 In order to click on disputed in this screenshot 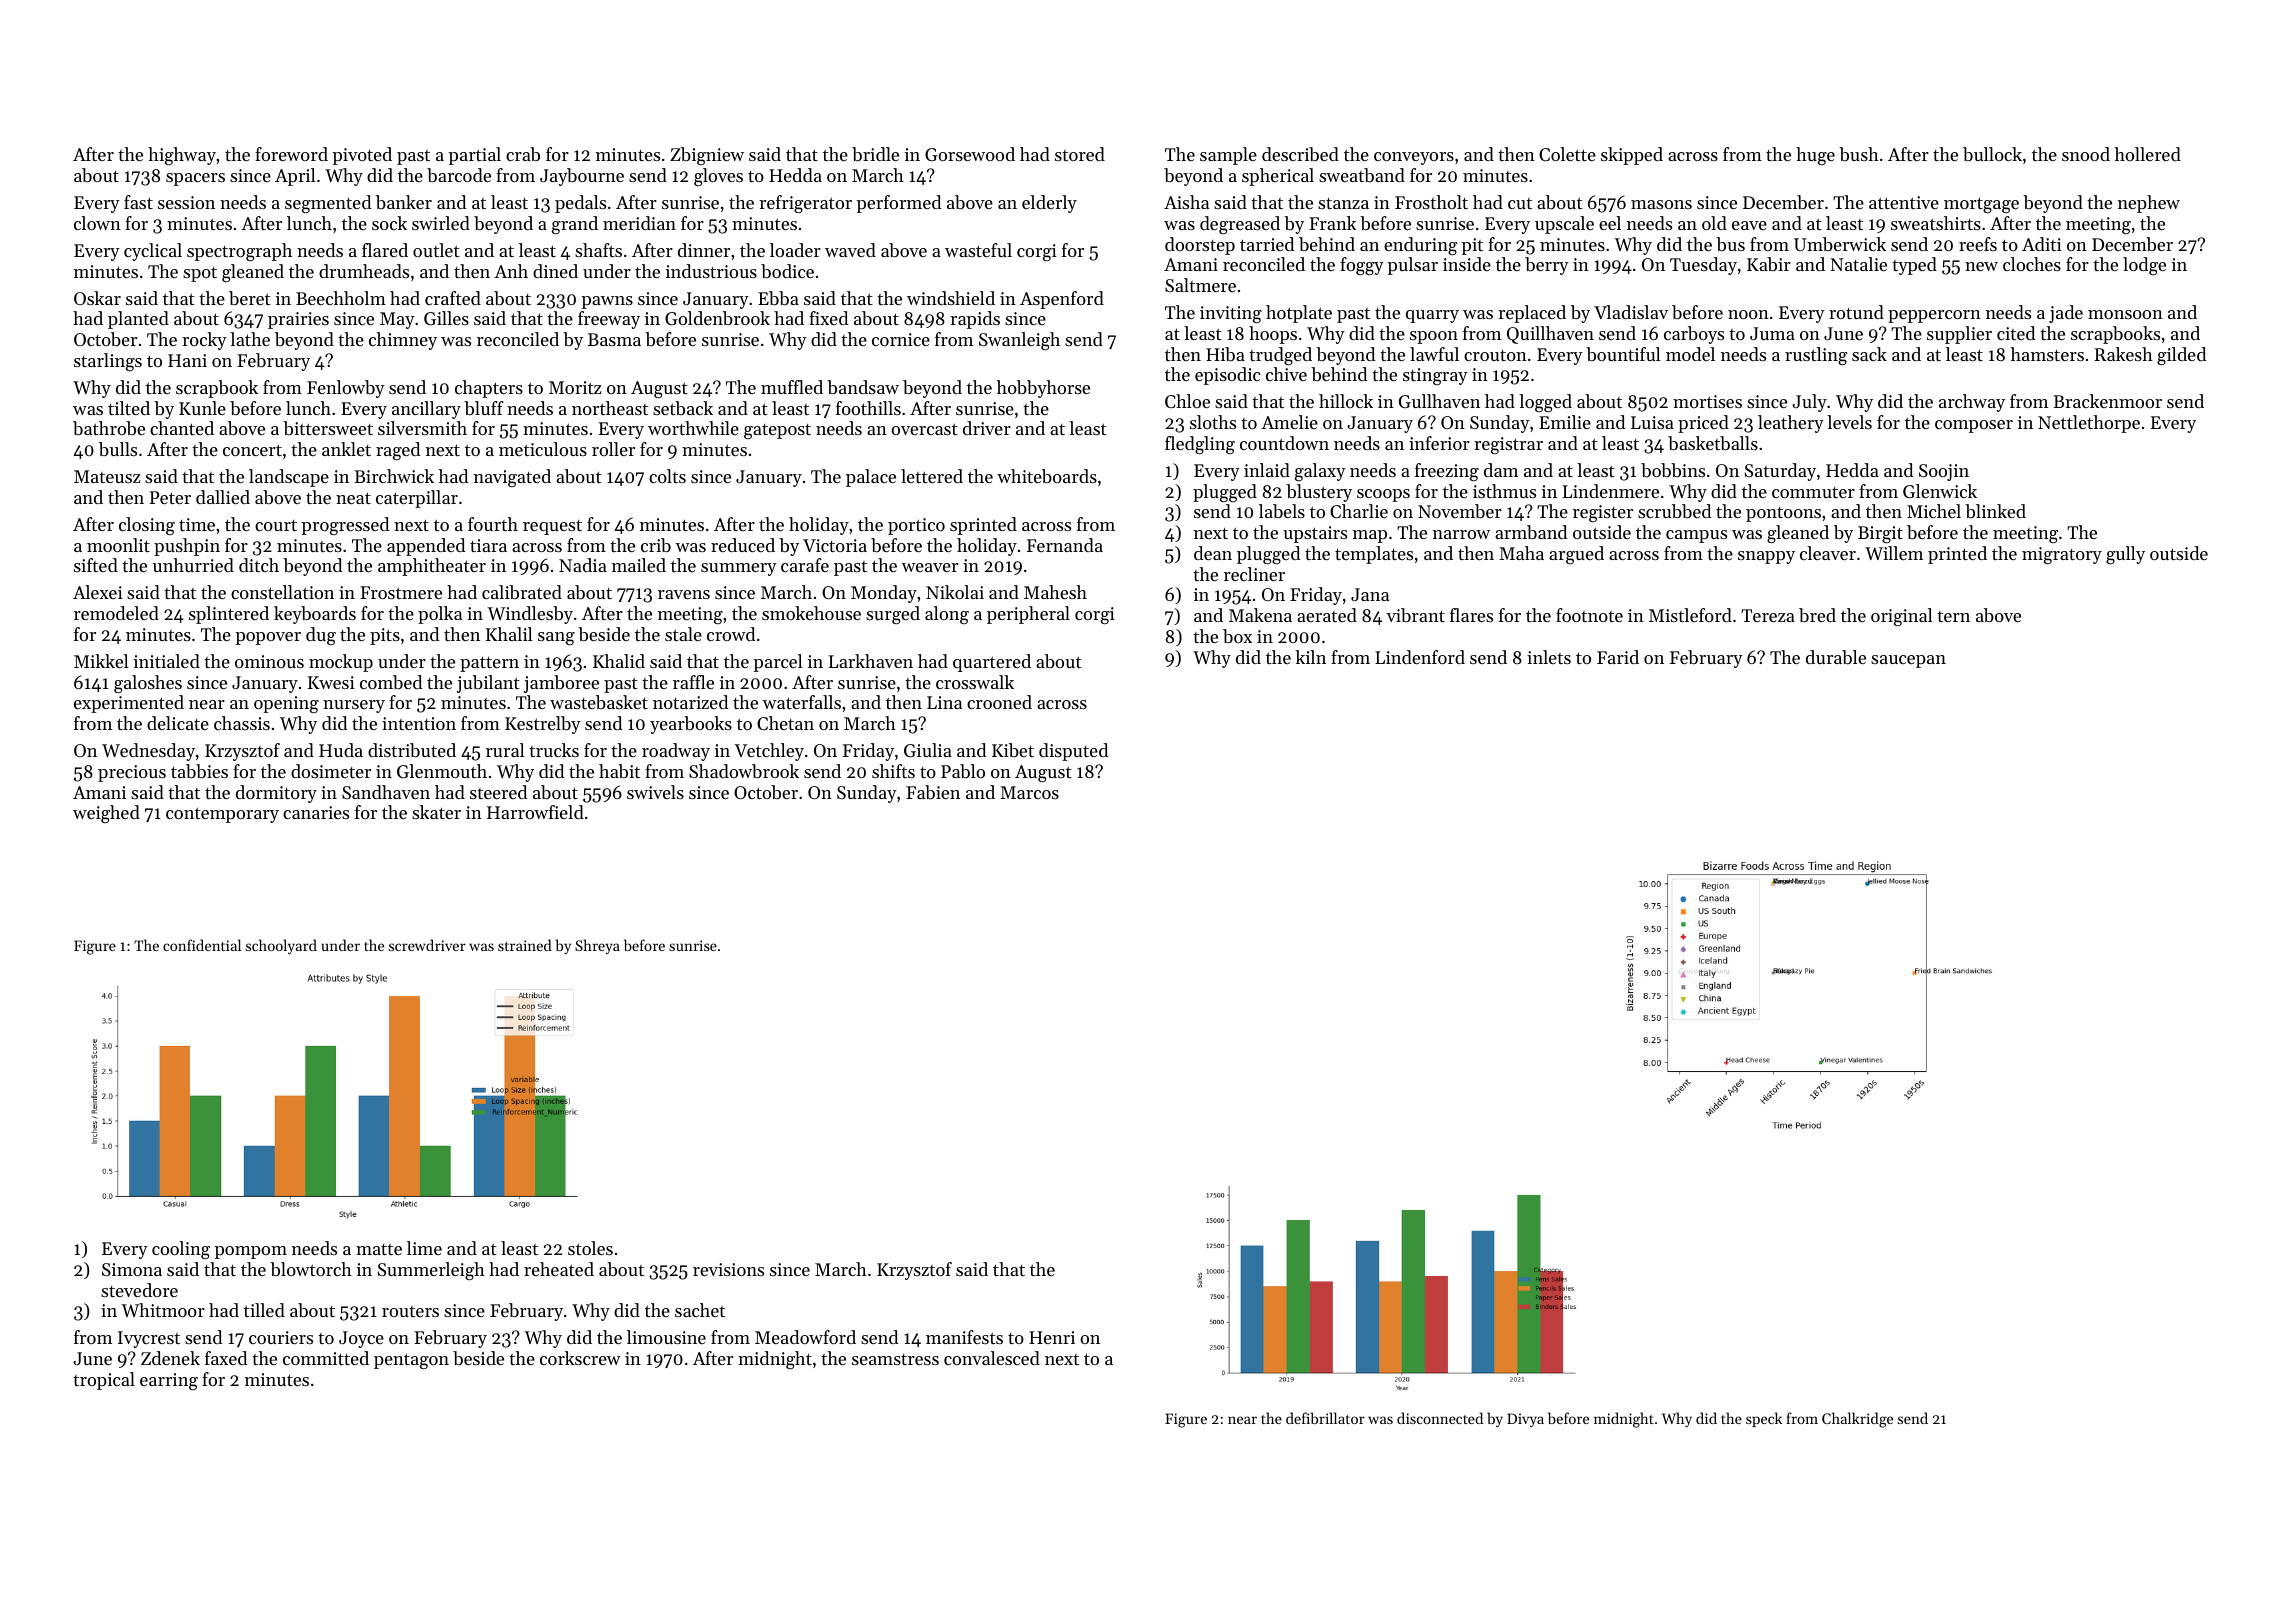, I will do `click(1073, 752)`.
